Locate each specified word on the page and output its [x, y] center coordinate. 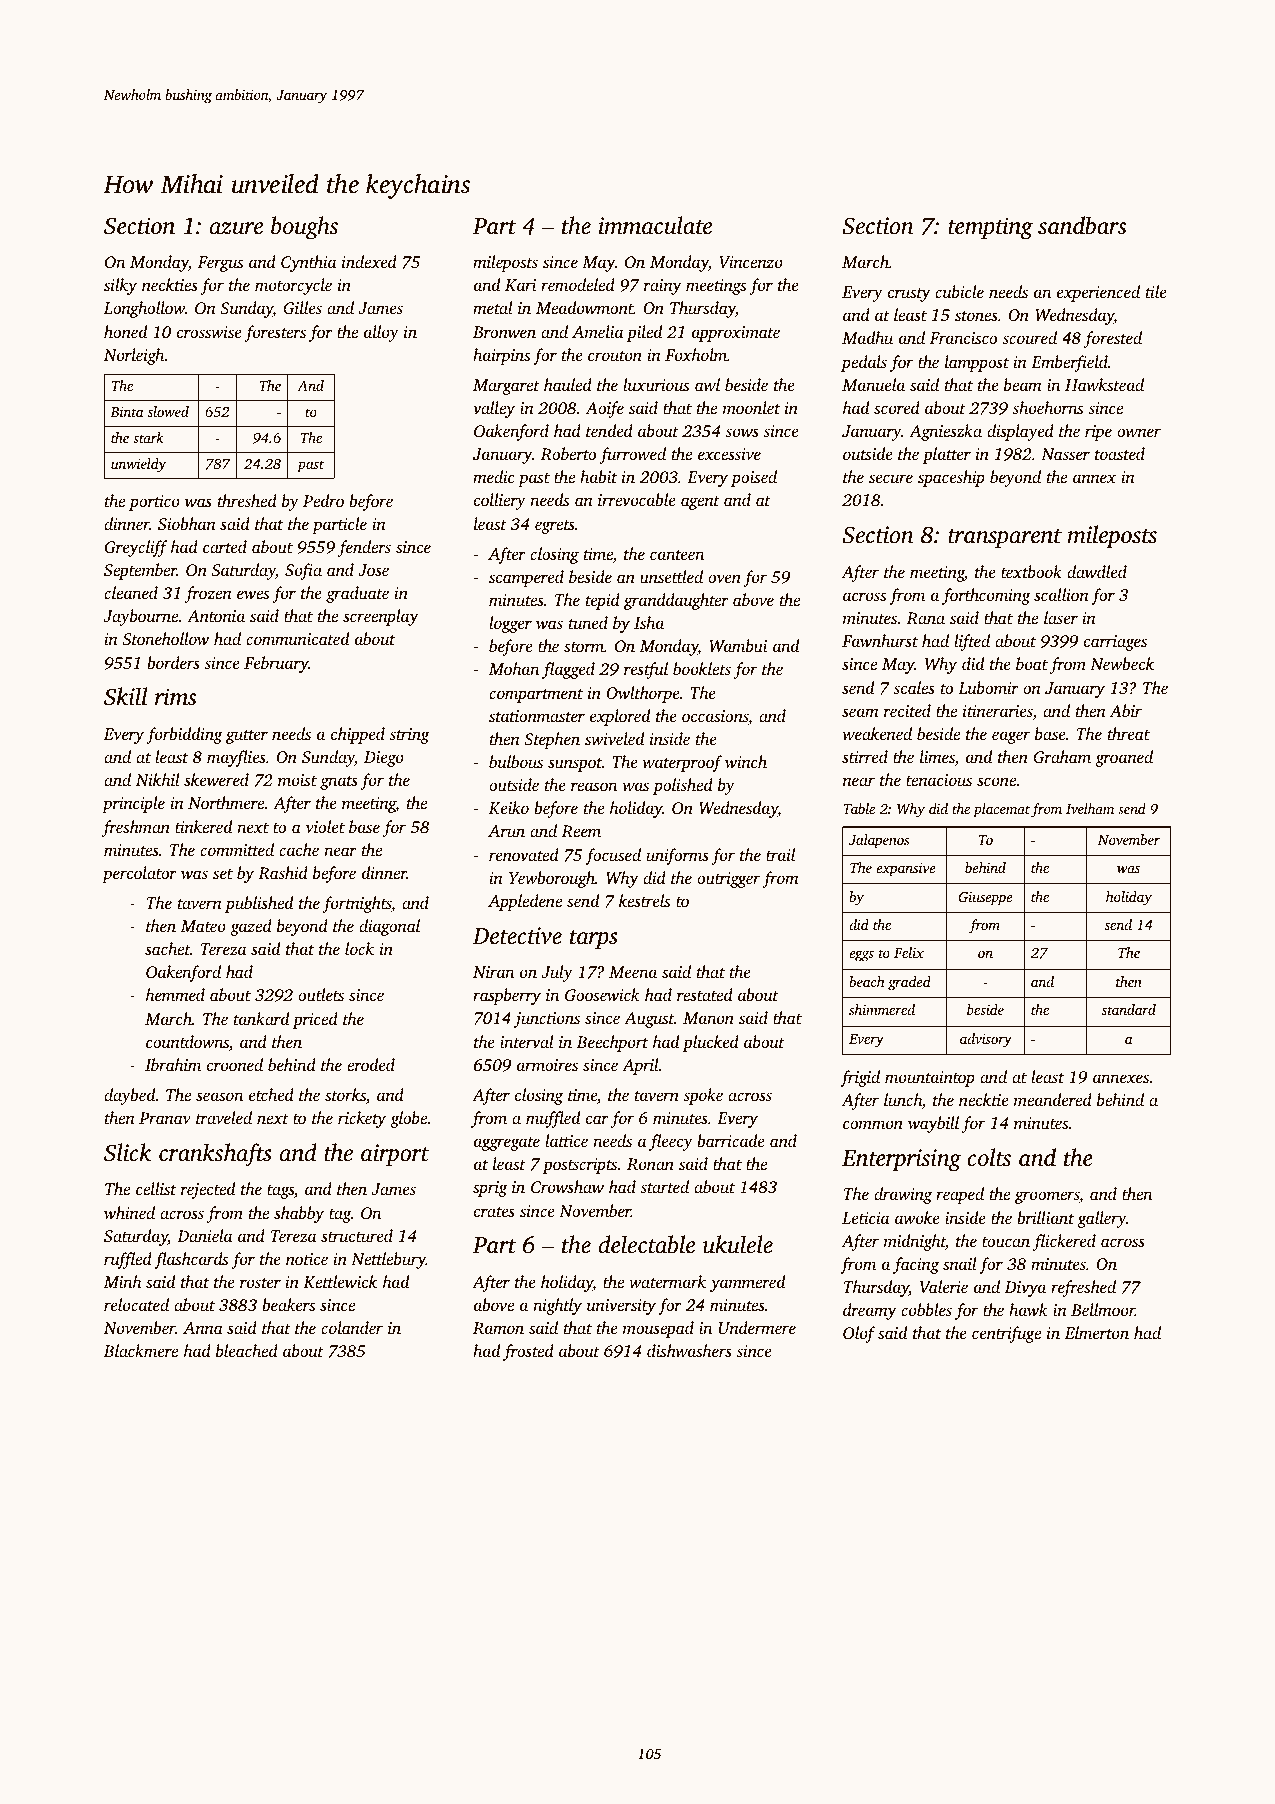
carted [225, 546]
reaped [960, 1195]
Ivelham [1090, 808]
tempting [990, 228]
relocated [136, 1304]
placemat [1001, 810]
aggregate [507, 1144]
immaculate [655, 225]
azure [236, 228]
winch [746, 761]
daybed [130, 1096]
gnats [339, 783]
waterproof [682, 763]
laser [1061, 617]
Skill [126, 696]
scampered [526, 578]
